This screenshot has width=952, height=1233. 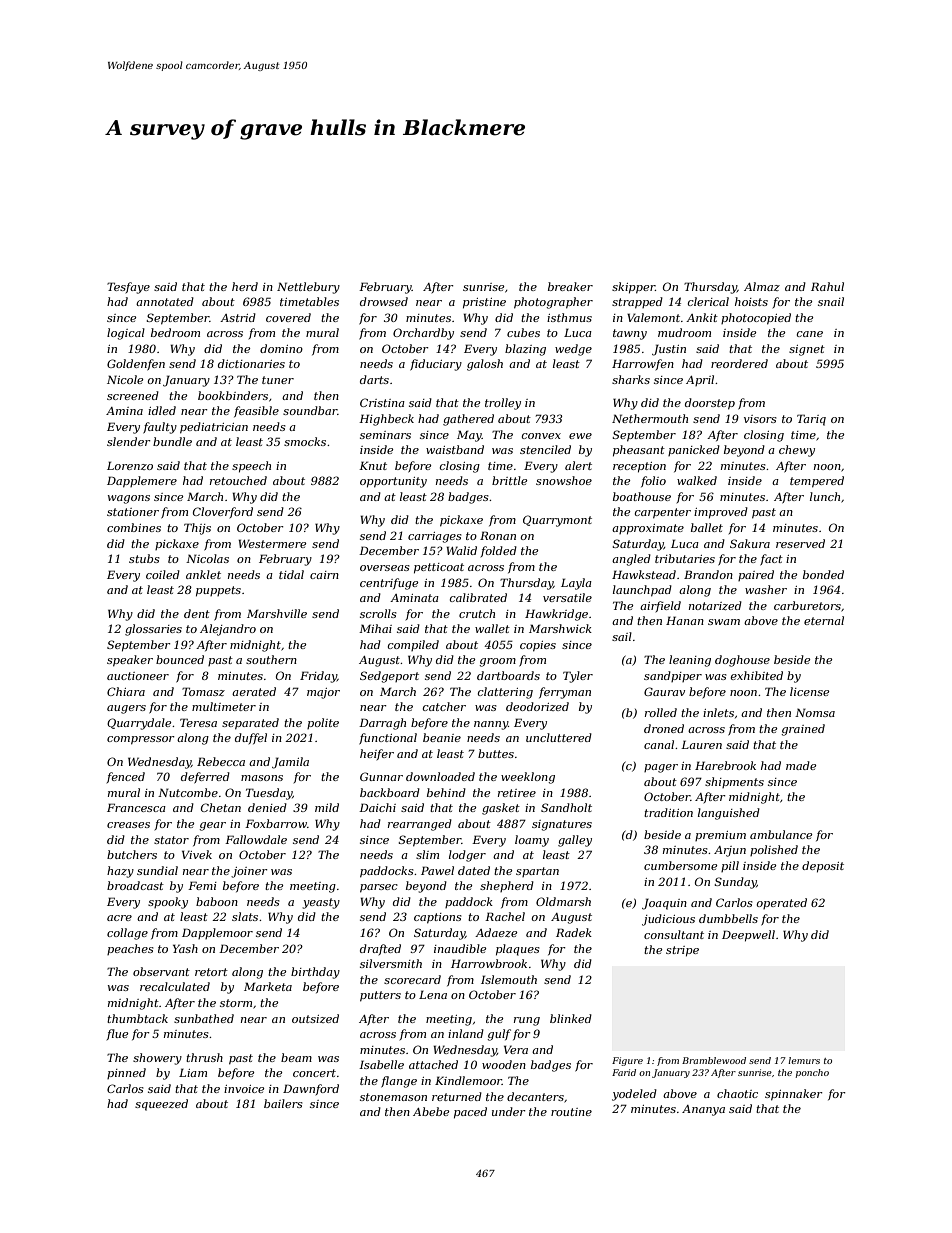 I want to click on bookbinders, so click(x=233, y=395).
